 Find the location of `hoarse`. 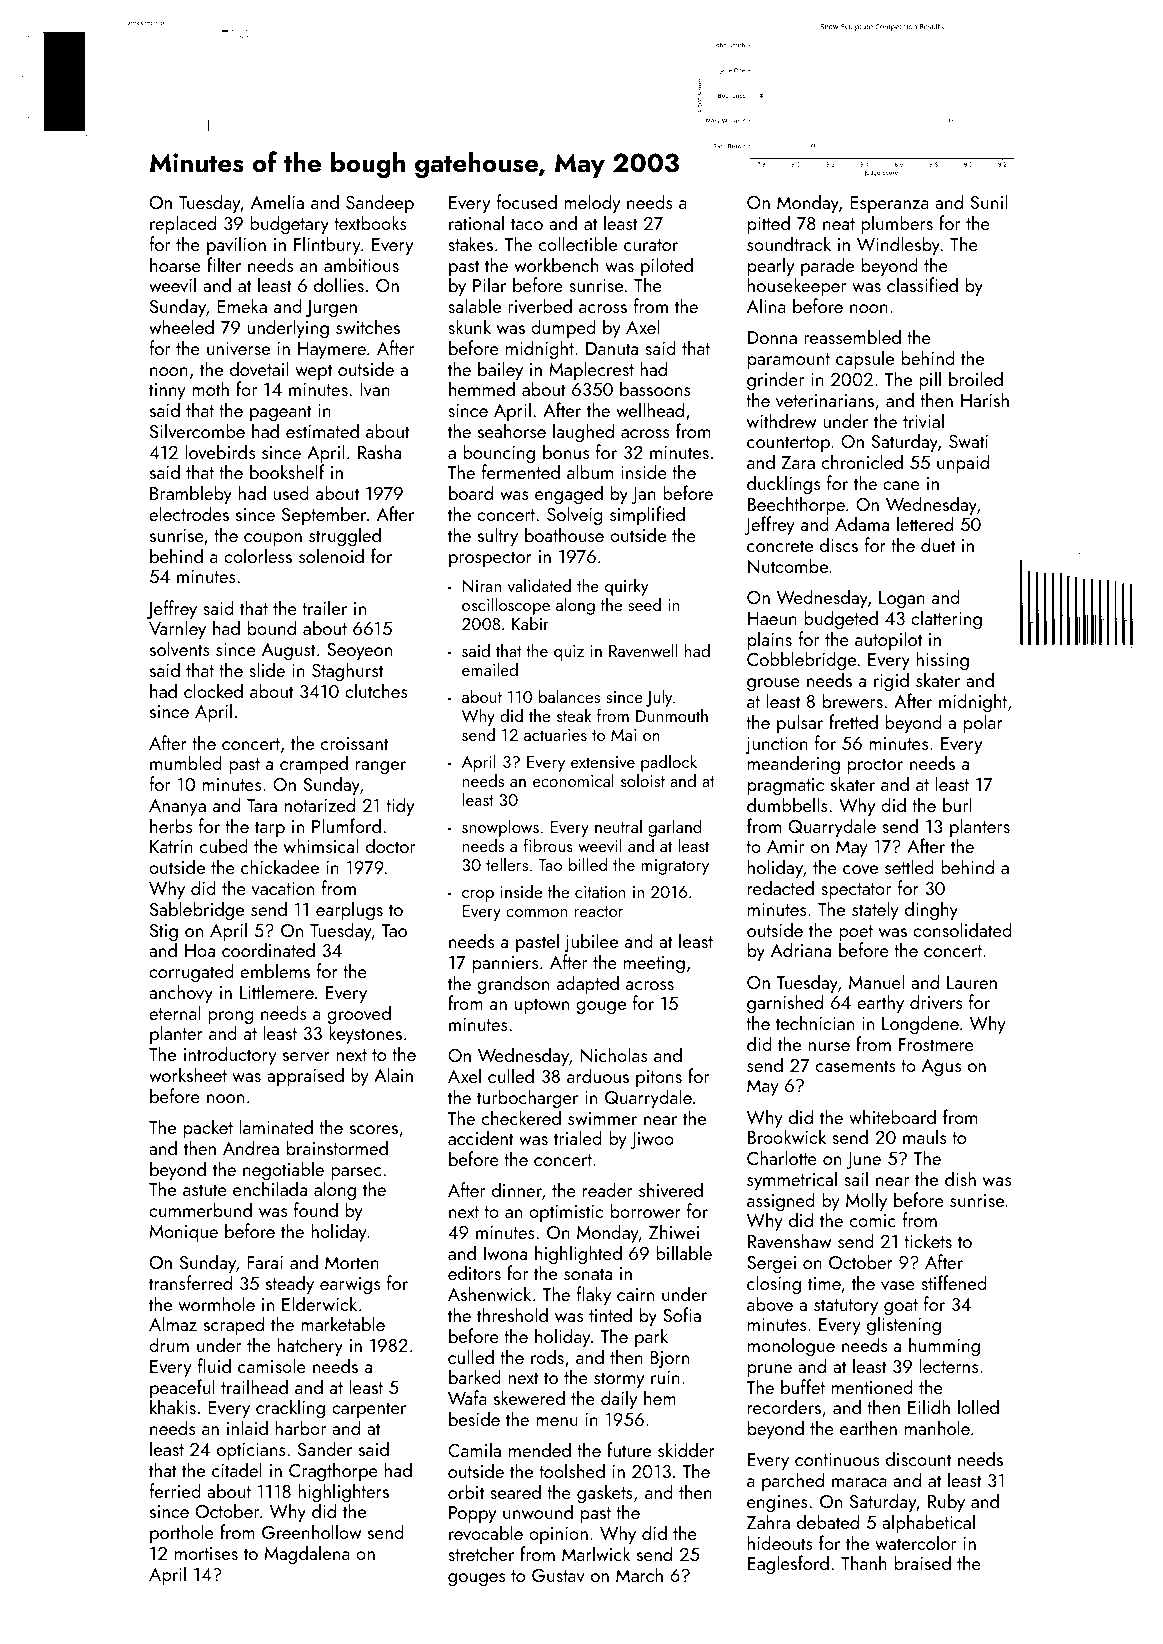

hoarse is located at coordinates (175, 264).
